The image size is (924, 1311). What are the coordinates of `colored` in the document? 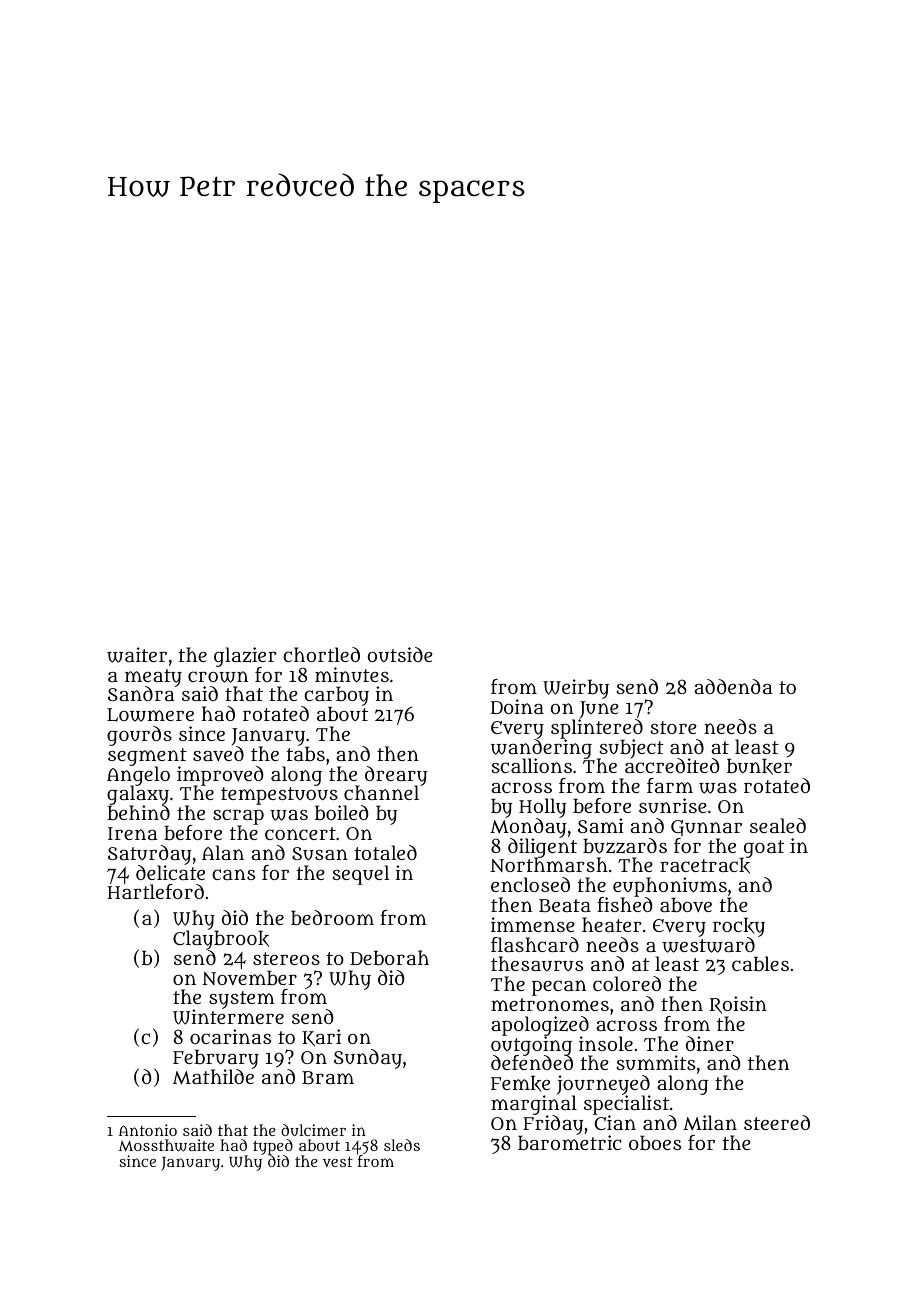 It's located at (627, 983).
